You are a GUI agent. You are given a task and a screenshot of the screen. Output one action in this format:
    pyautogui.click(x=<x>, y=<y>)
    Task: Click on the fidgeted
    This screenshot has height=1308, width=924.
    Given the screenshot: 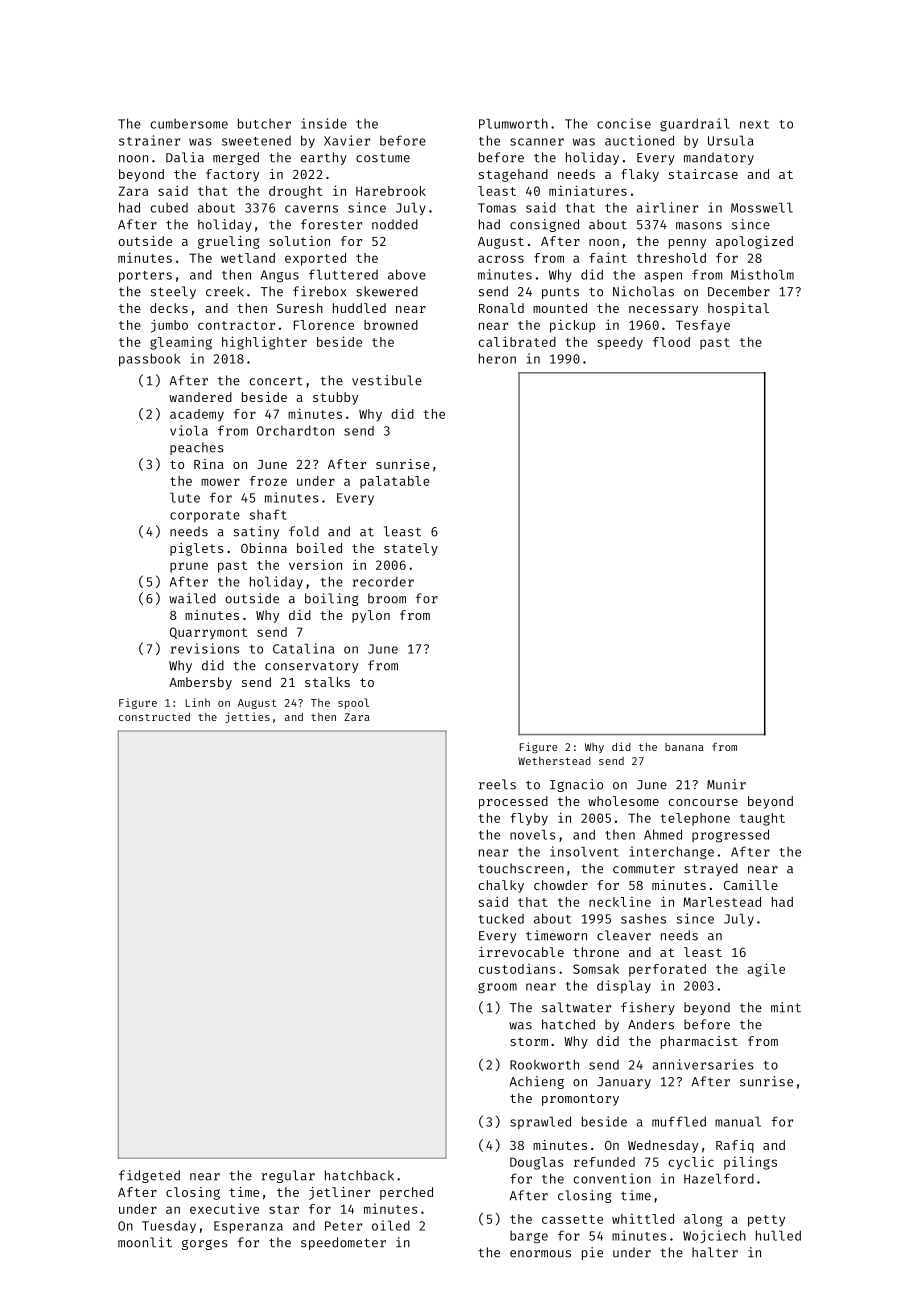 What is the action you would take?
    pyautogui.click(x=149, y=1176)
